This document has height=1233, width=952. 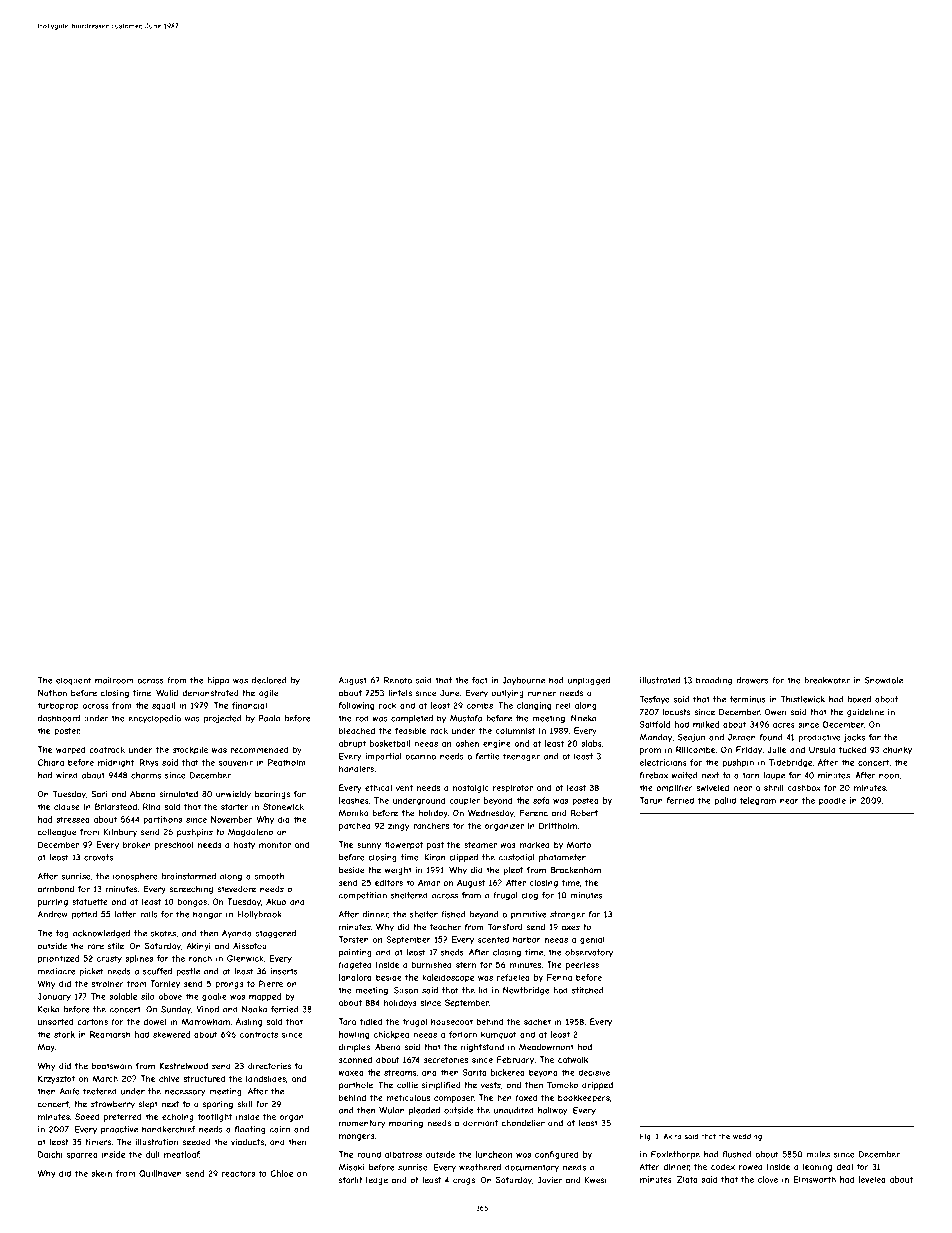 What do you see at coordinates (57, 833) in the document?
I see `colleague` at bounding box center [57, 833].
